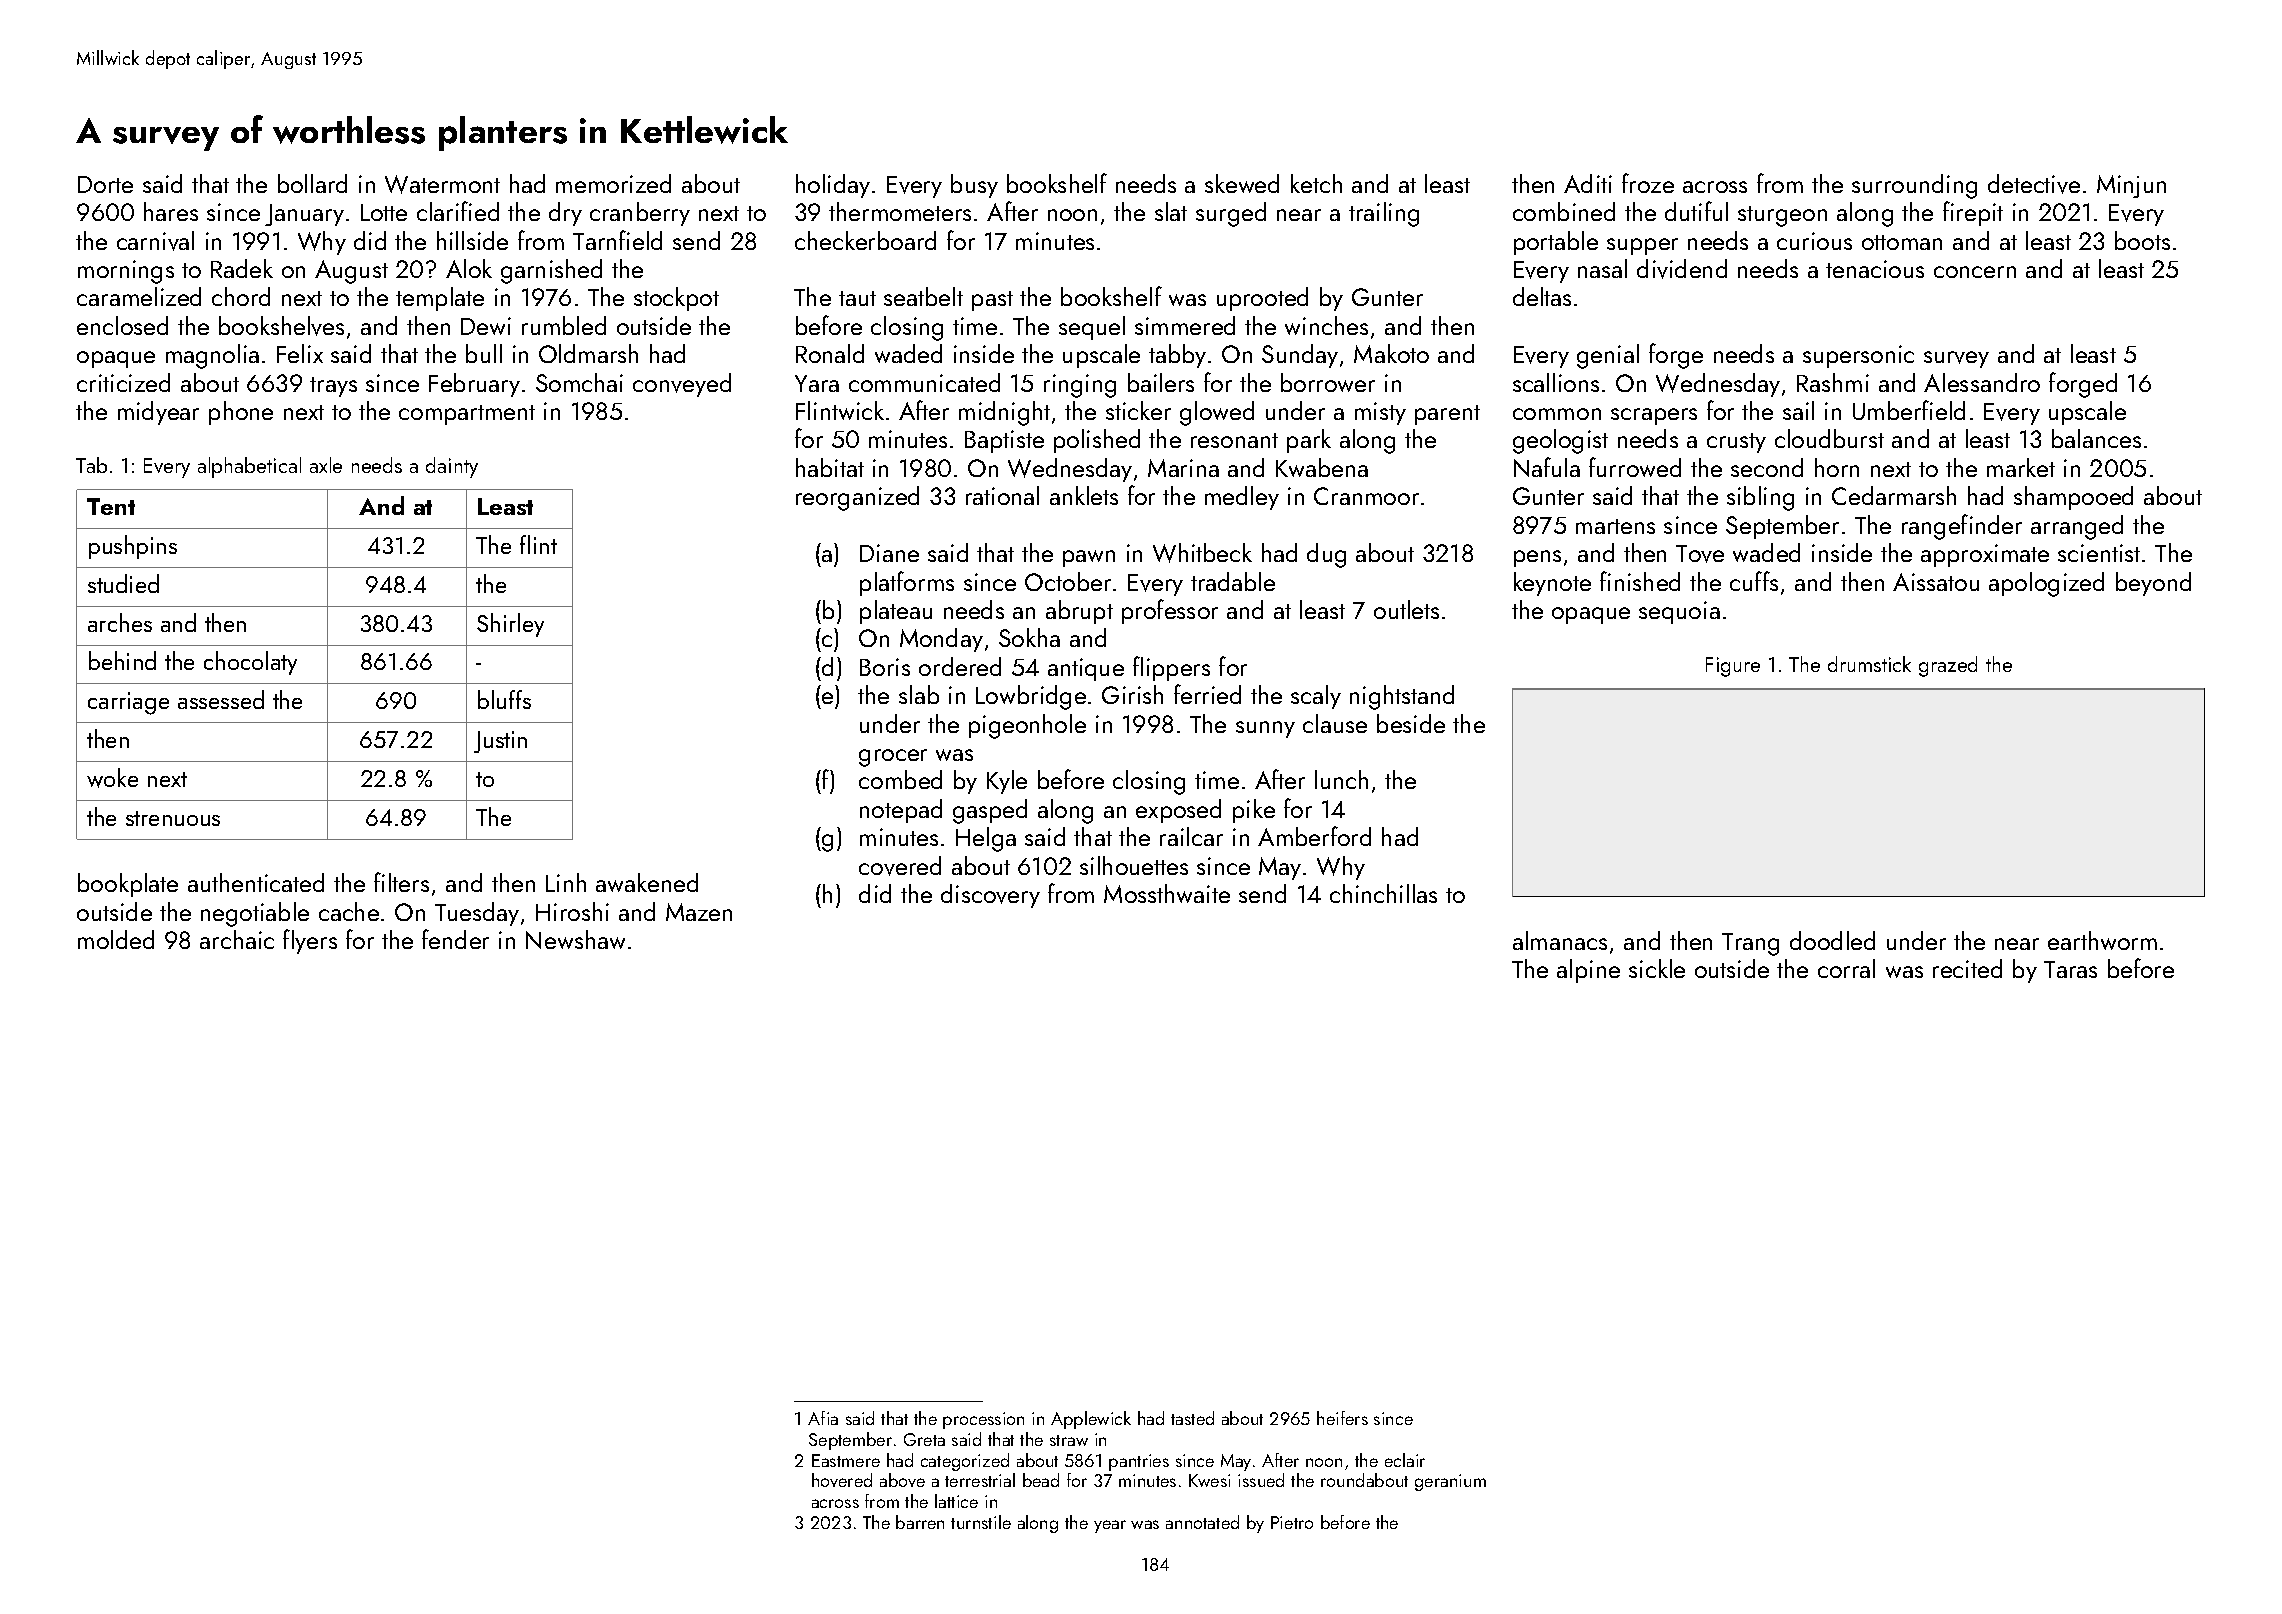 Image resolution: width=2282 pixels, height=1614 pixels. Describe the element at coordinates (1192, 1418) in the page. I see `tasted` at that location.
